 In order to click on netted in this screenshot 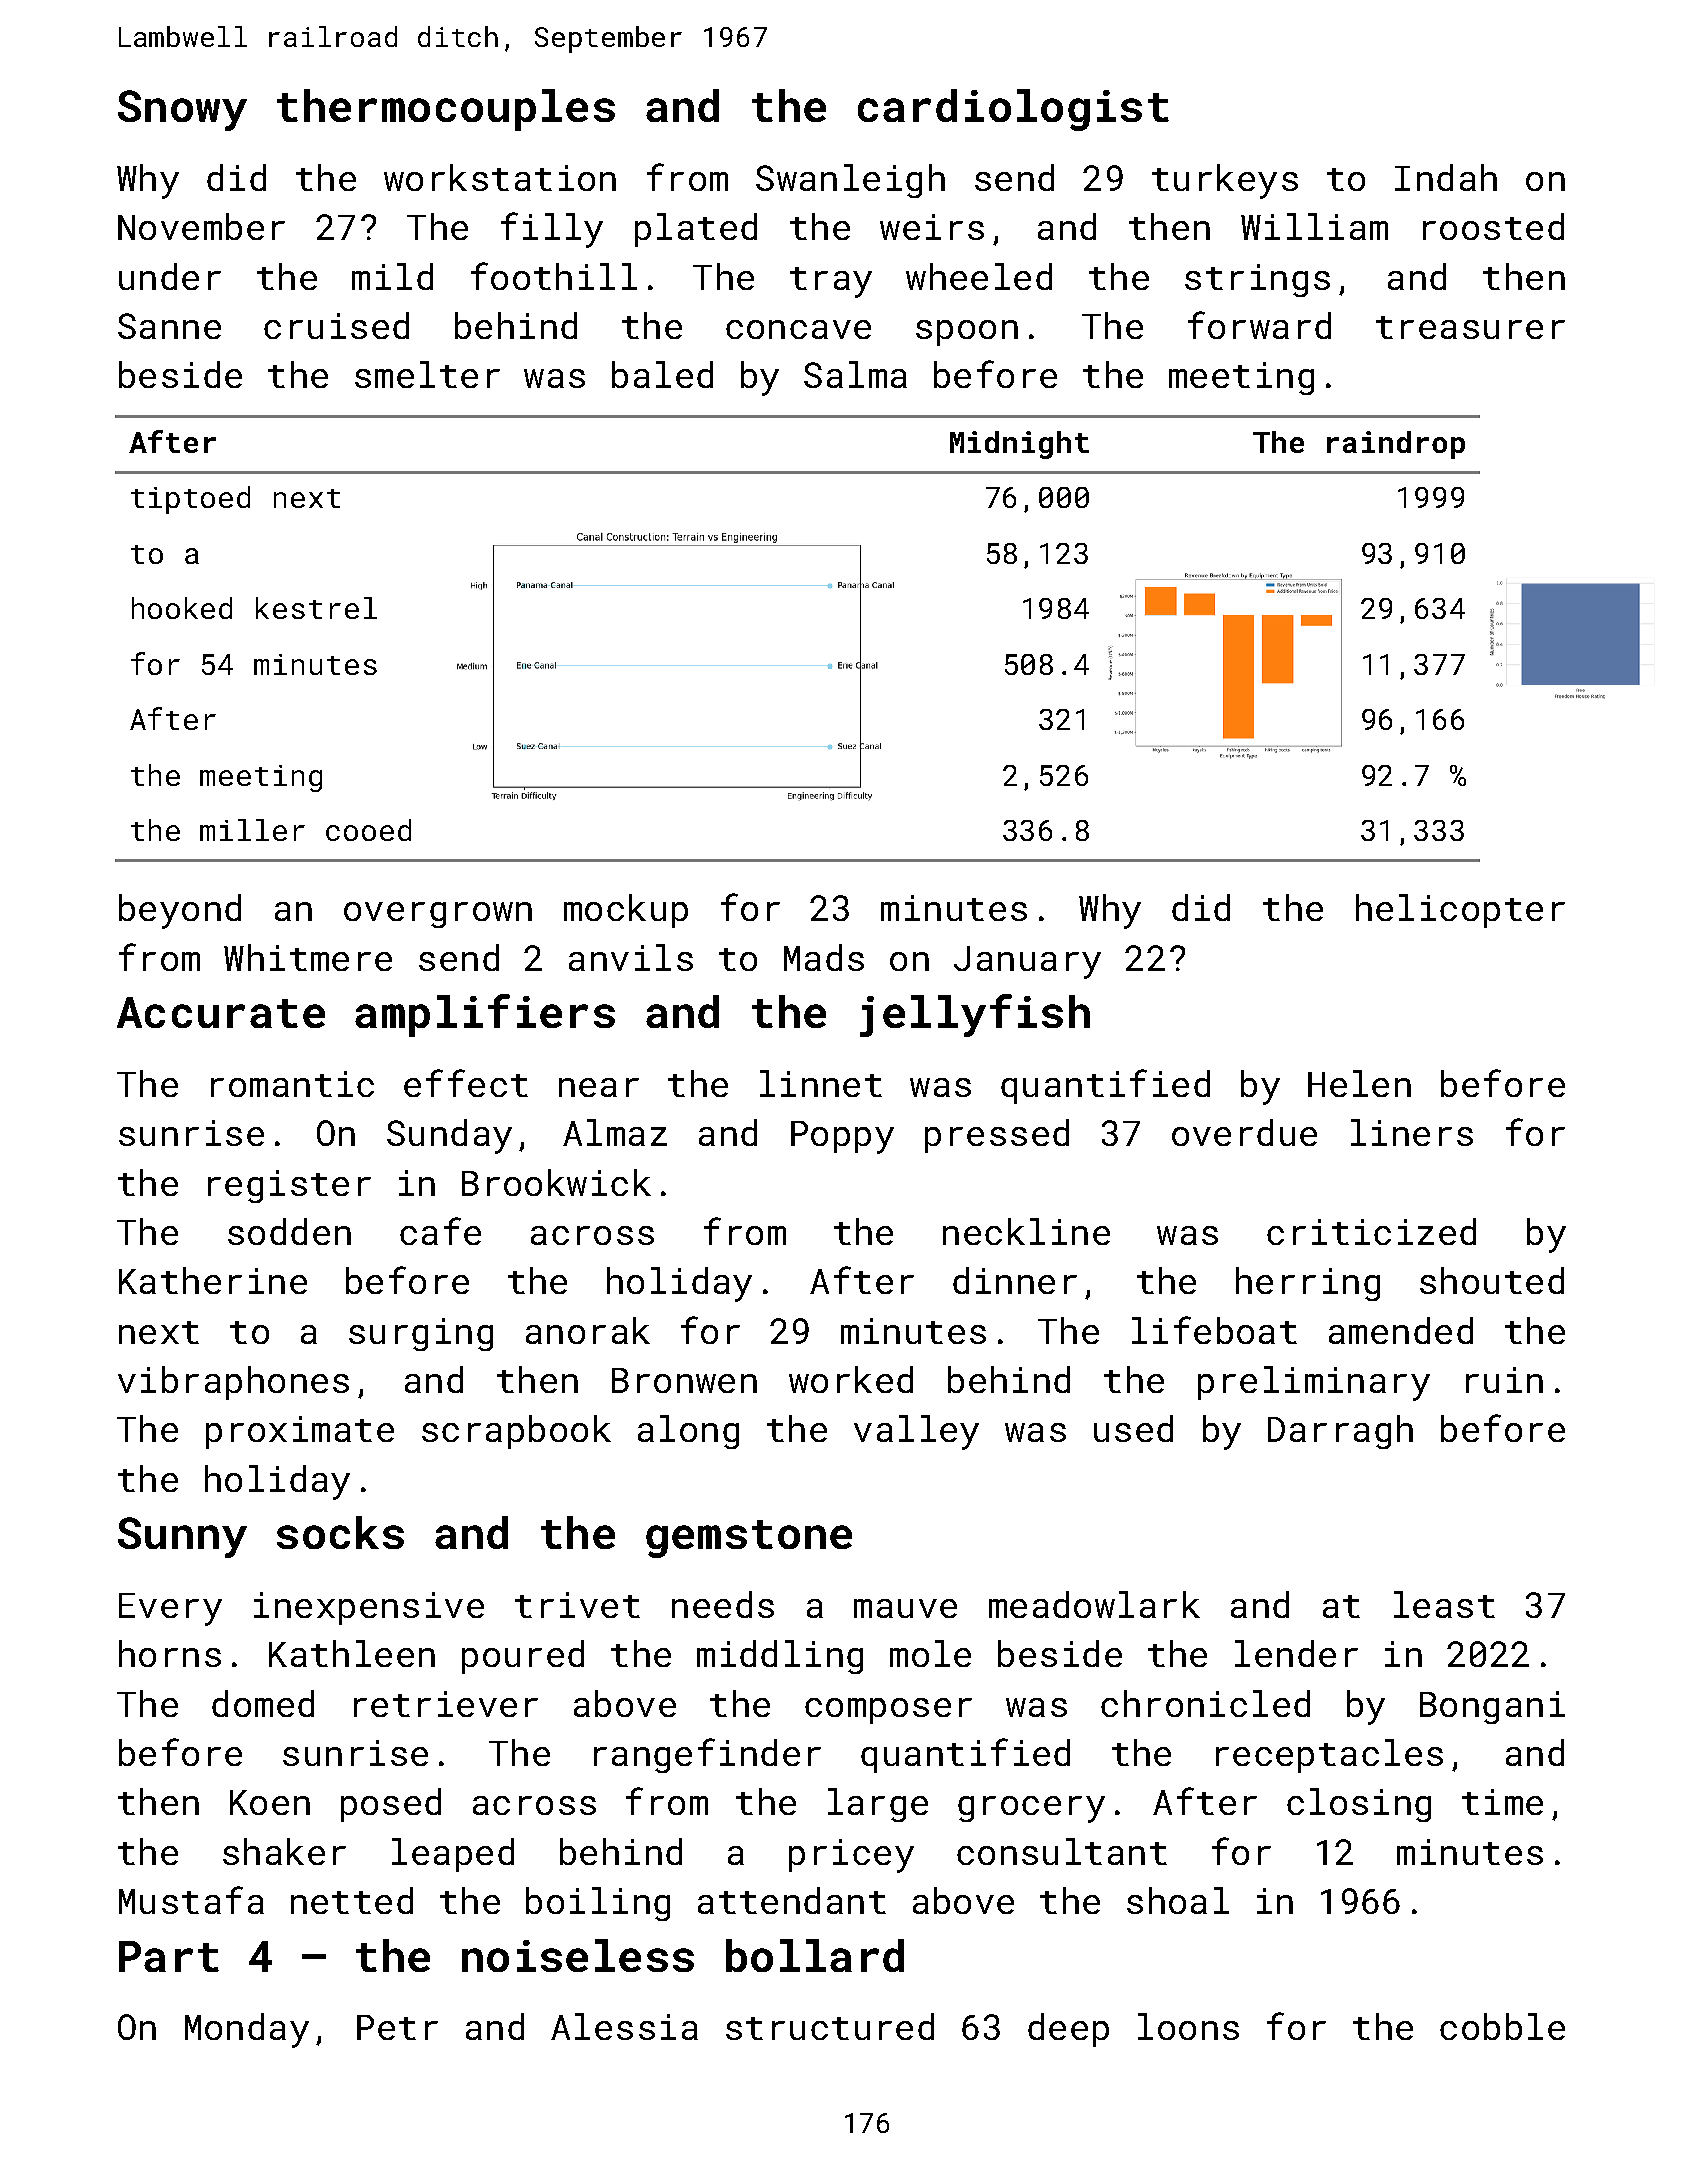, I will do `click(352, 1900)`.
